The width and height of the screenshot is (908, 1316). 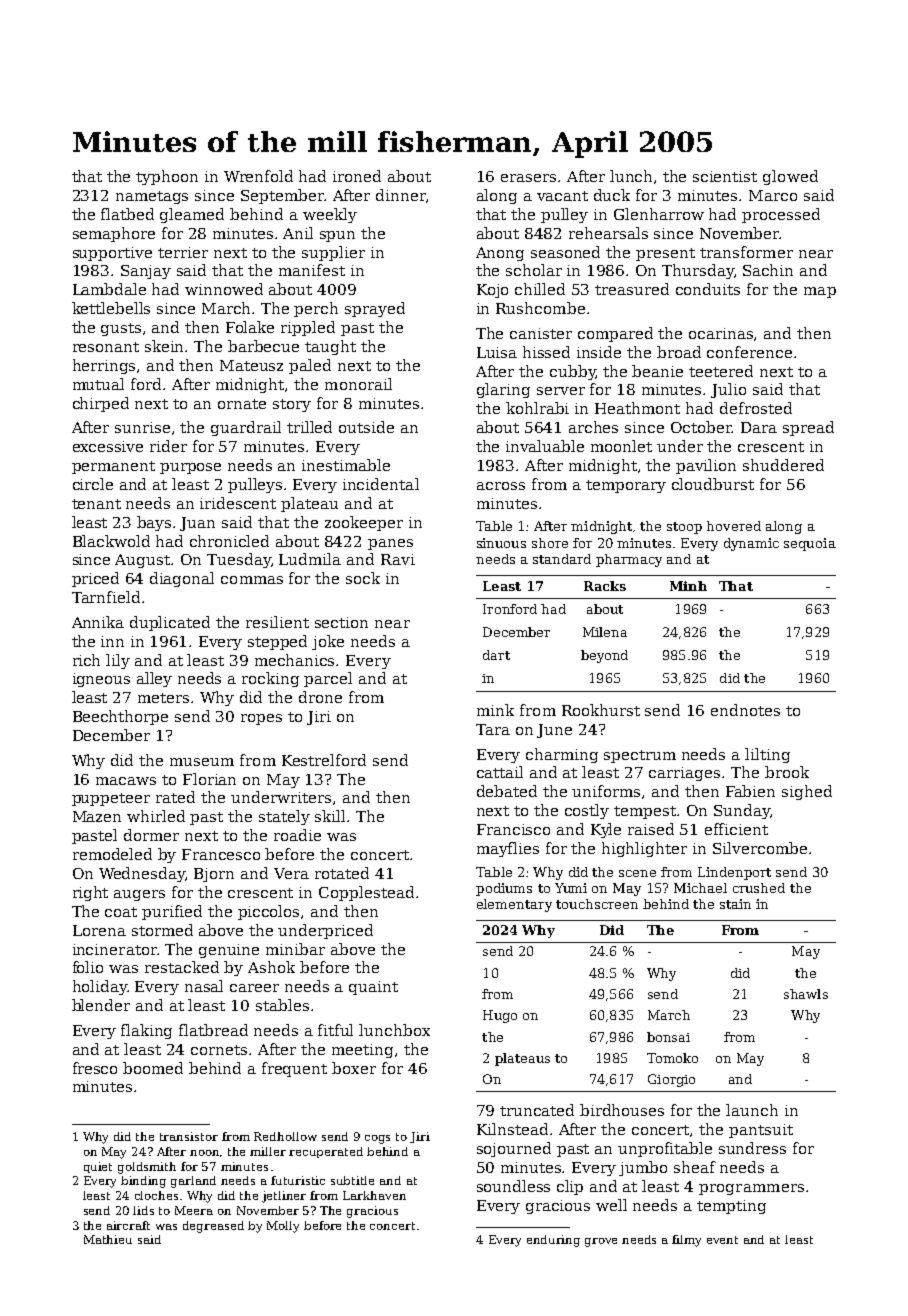 What do you see at coordinates (503, 390) in the screenshot?
I see `glaring` at bounding box center [503, 390].
